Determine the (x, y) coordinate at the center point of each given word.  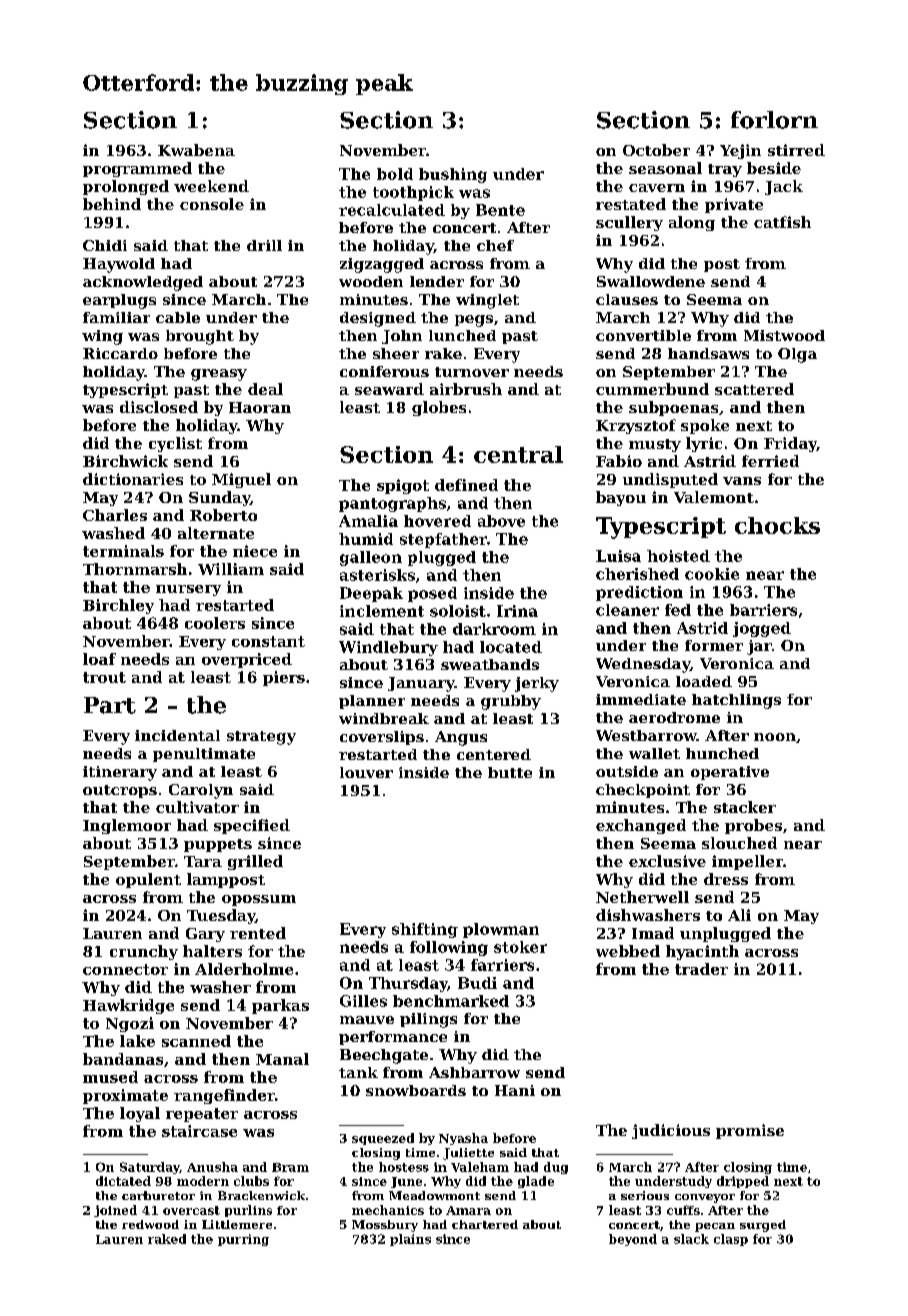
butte (510, 772)
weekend (211, 186)
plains (410, 1240)
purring (243, 1240)
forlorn (774, 120)
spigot (403, 486)
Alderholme (244, 969)
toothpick (413, 193)
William (231, 569)
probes (753, 826)
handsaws (708, 353)
